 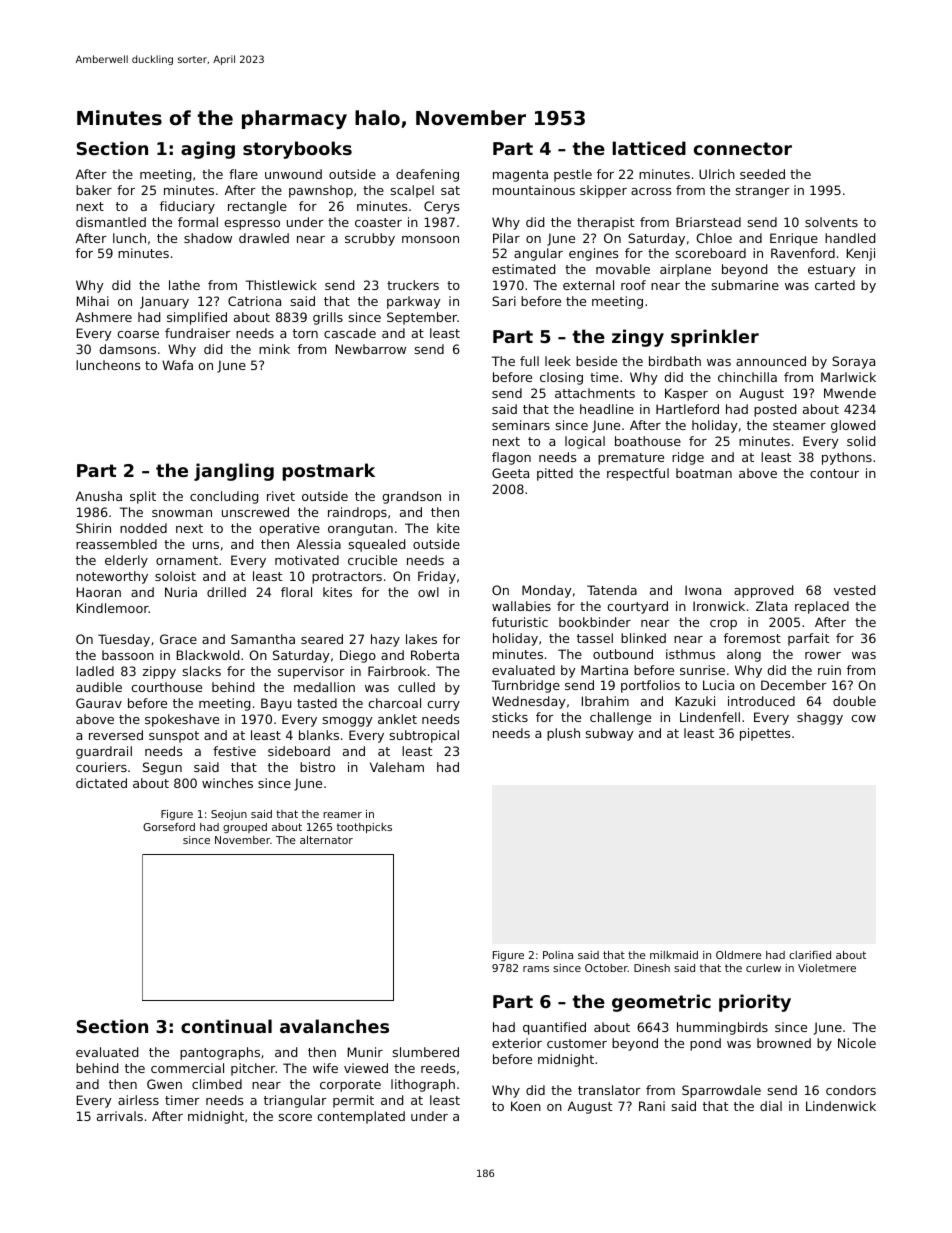 I want to click on Kasper, so click(x=686, y=394).
